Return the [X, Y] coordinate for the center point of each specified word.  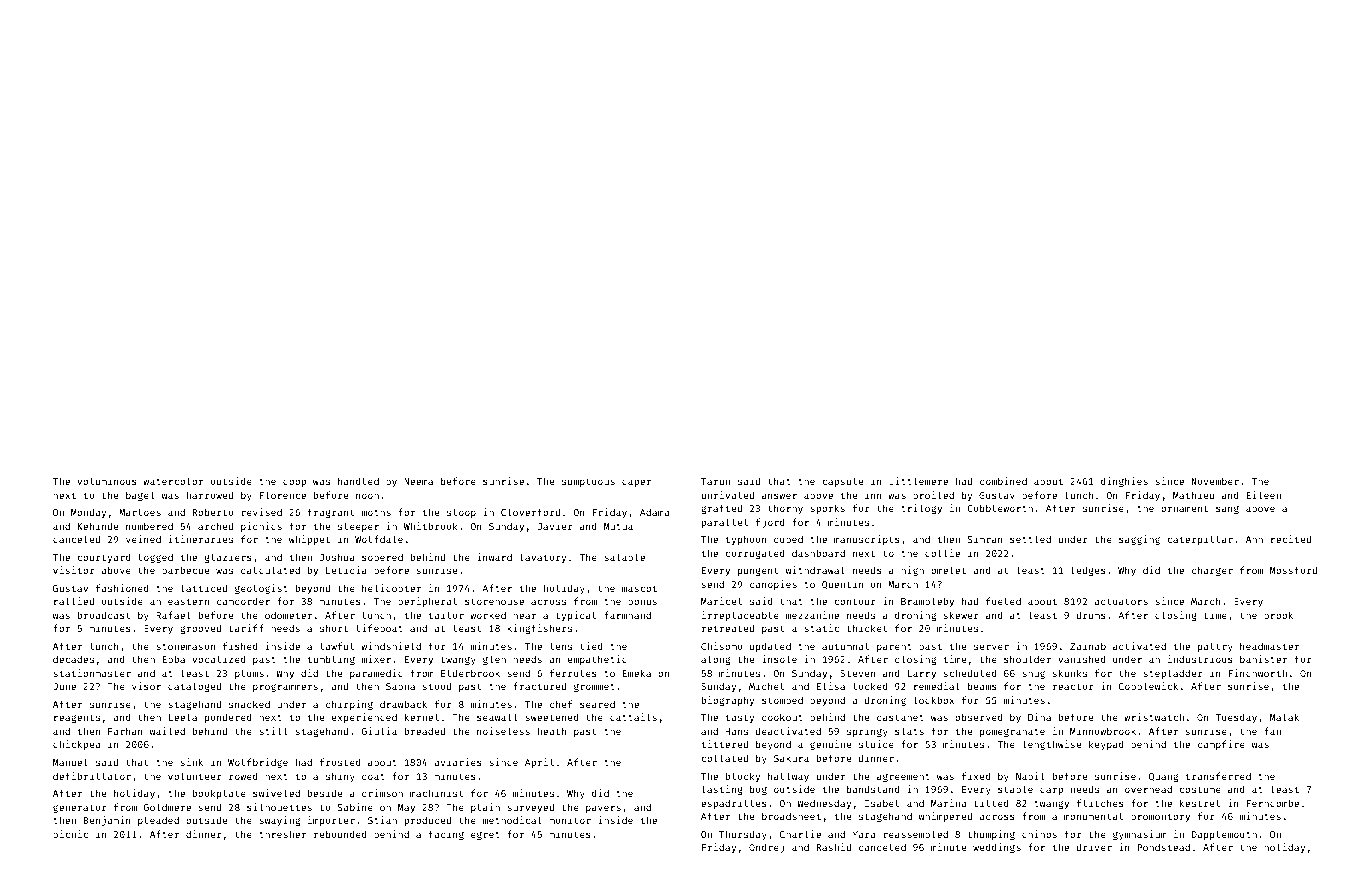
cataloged [194, 687]
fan [1272, 731]
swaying [279, 821]
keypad [1106, 745]
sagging [1139, 540]
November [1215, 481]
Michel [766, 686]
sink [192, 762]
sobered [382, 557]
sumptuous [588, 482]
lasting [722, 790]
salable [624, 557]
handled [358, 481]
